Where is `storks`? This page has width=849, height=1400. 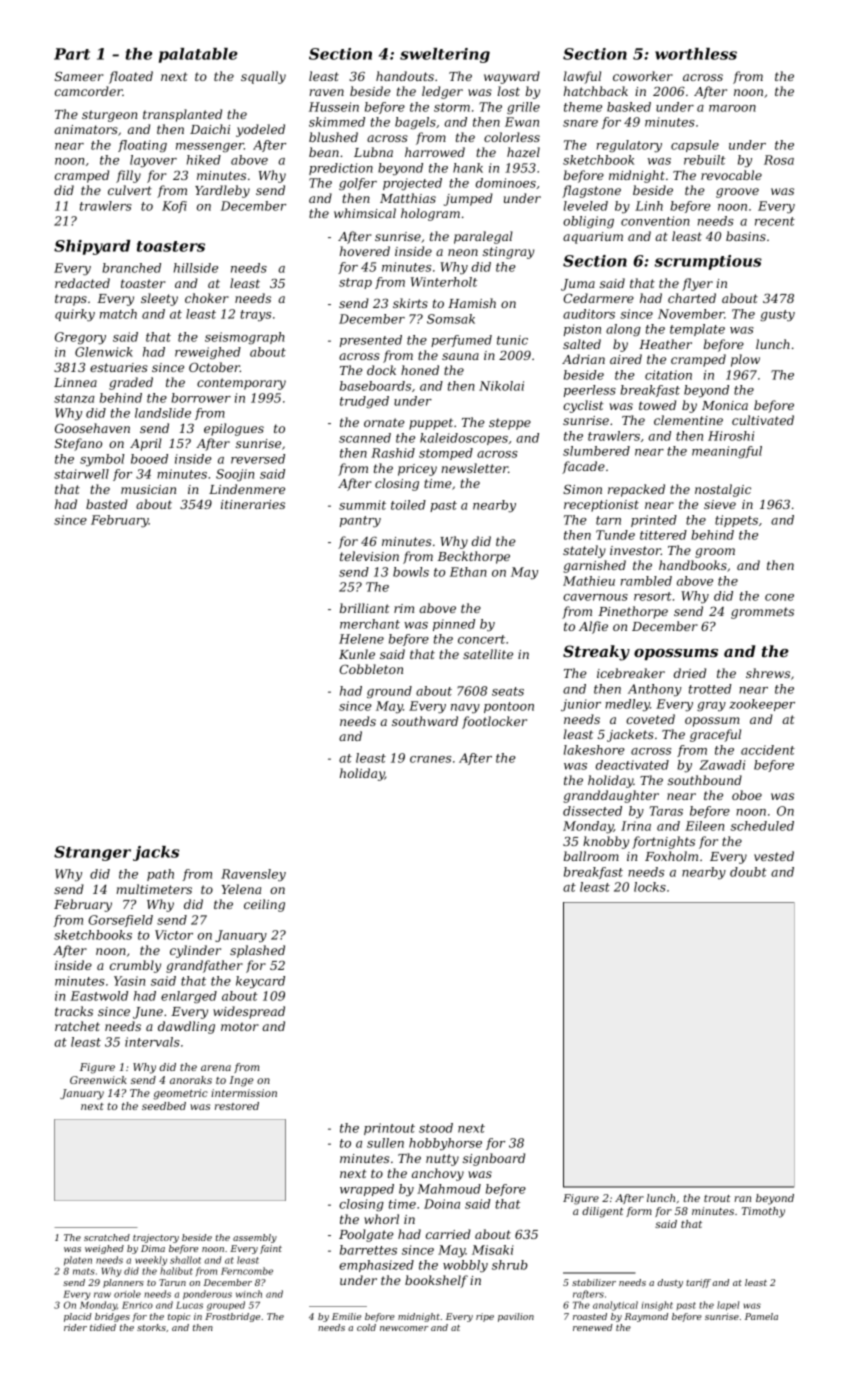 storks is located at coordinates (151, 1327).
